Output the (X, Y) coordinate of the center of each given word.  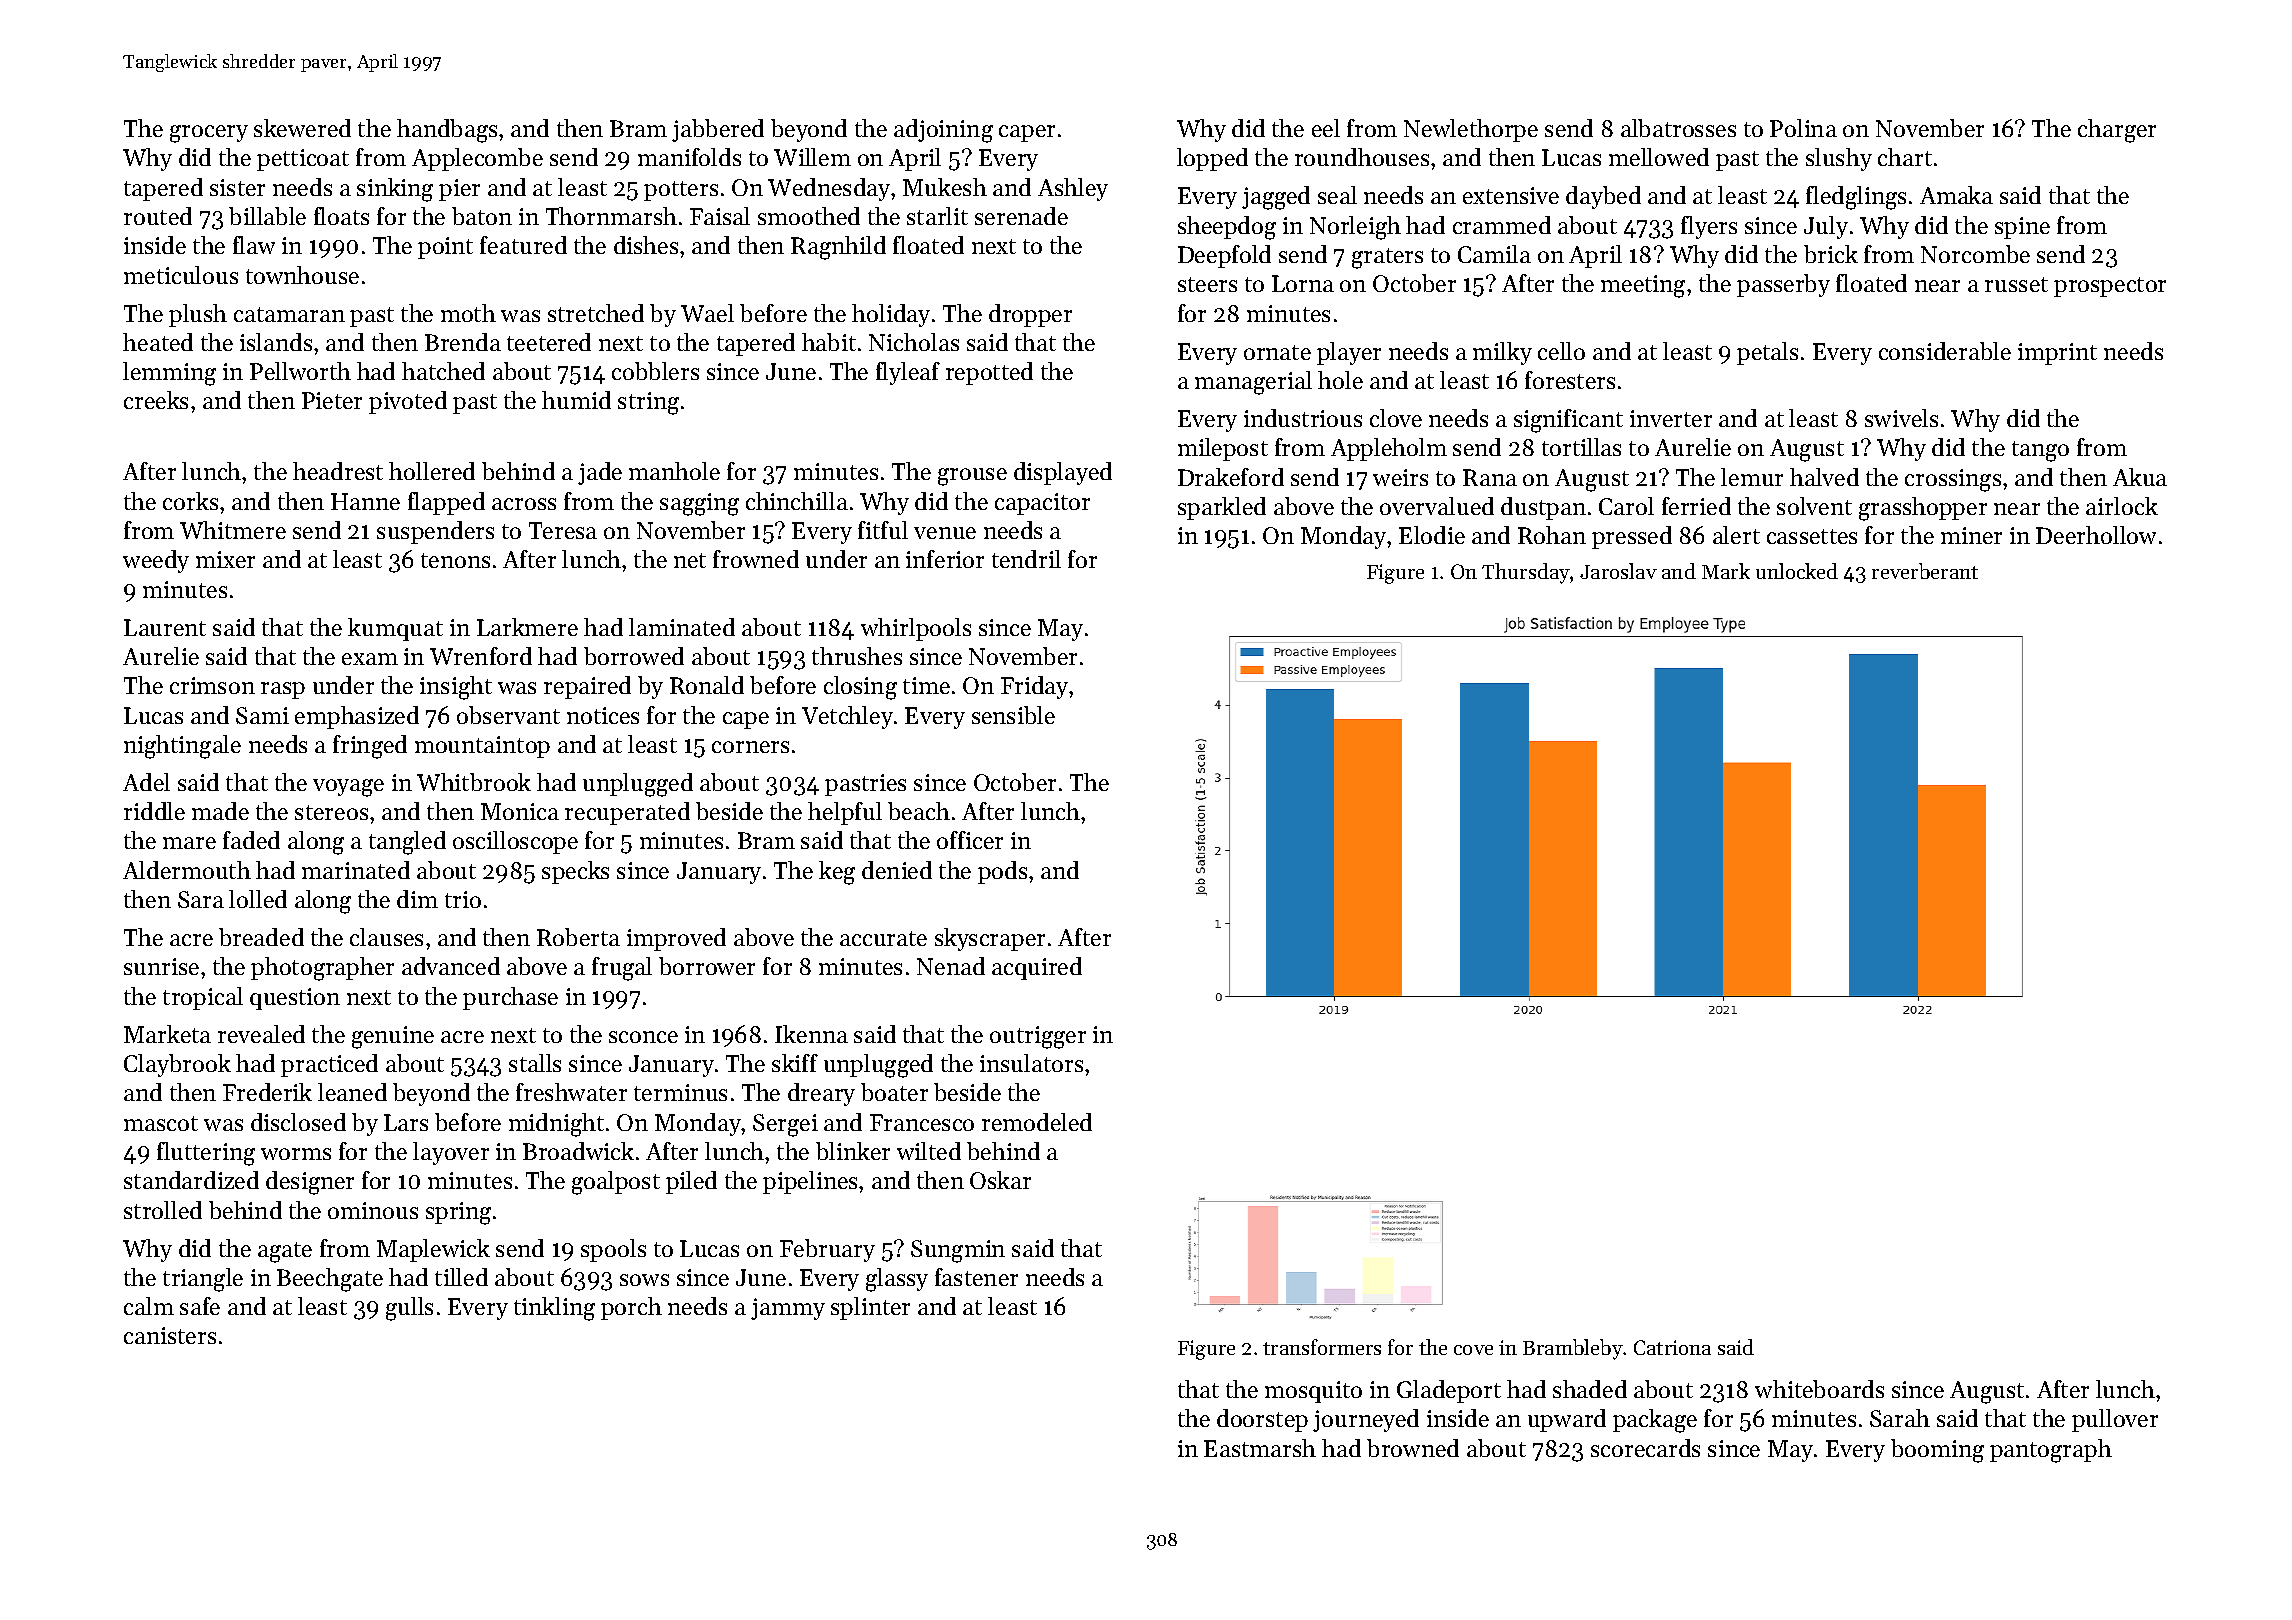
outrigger (1038, 1037)
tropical (203, 998)
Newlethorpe (1471, 130)
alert (1736, 535)
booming (1937, 1451)
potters (681, 191)
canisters (170, 1335)
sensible (1013, 715)
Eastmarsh (1260, 1448)
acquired (1037, 968)
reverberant (1925, 571)
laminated (682, 627)
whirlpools (916, 629)
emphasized (357, 717)
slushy (1839, 159)
